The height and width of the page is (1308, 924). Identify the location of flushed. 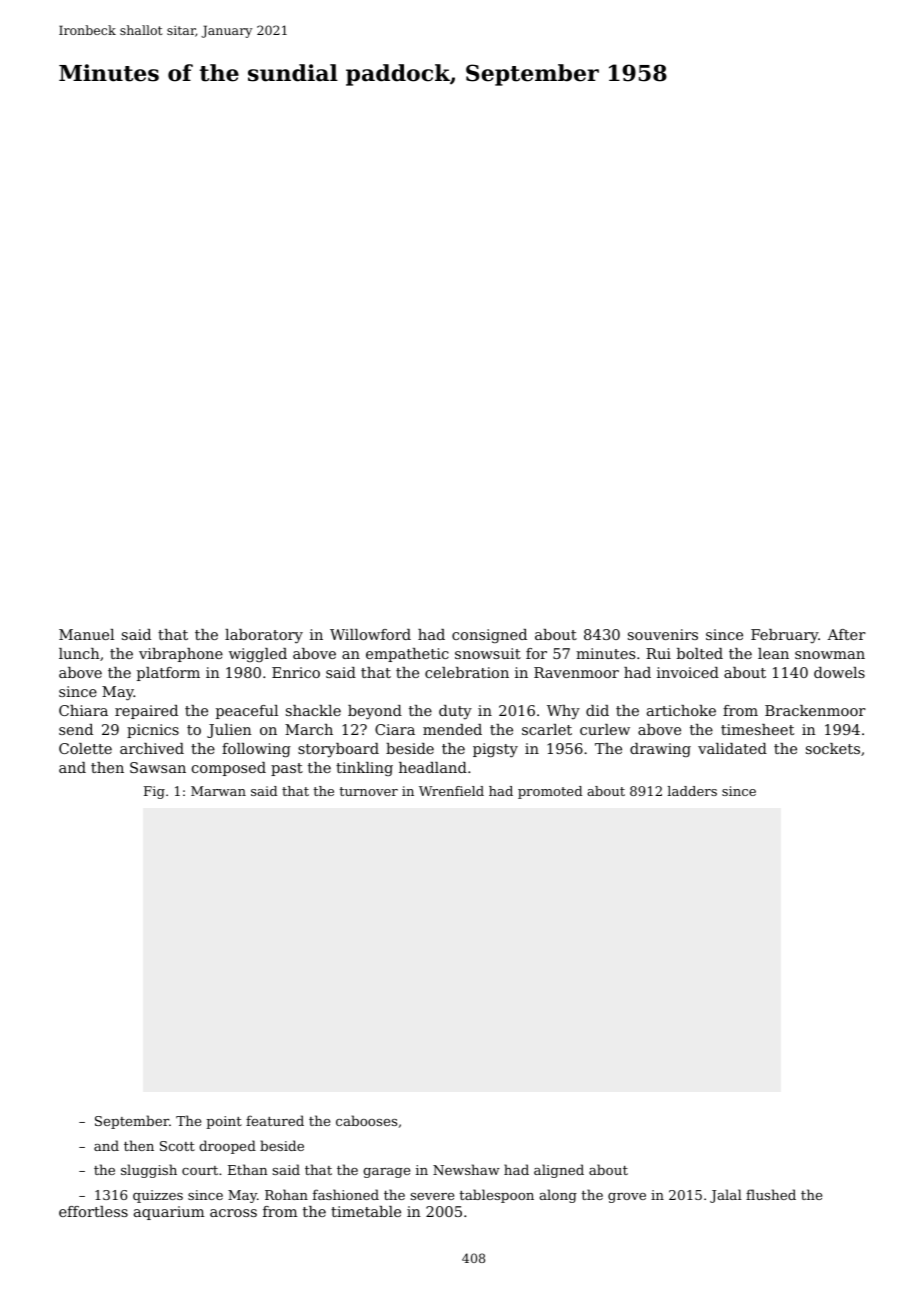
(771, 1194).
